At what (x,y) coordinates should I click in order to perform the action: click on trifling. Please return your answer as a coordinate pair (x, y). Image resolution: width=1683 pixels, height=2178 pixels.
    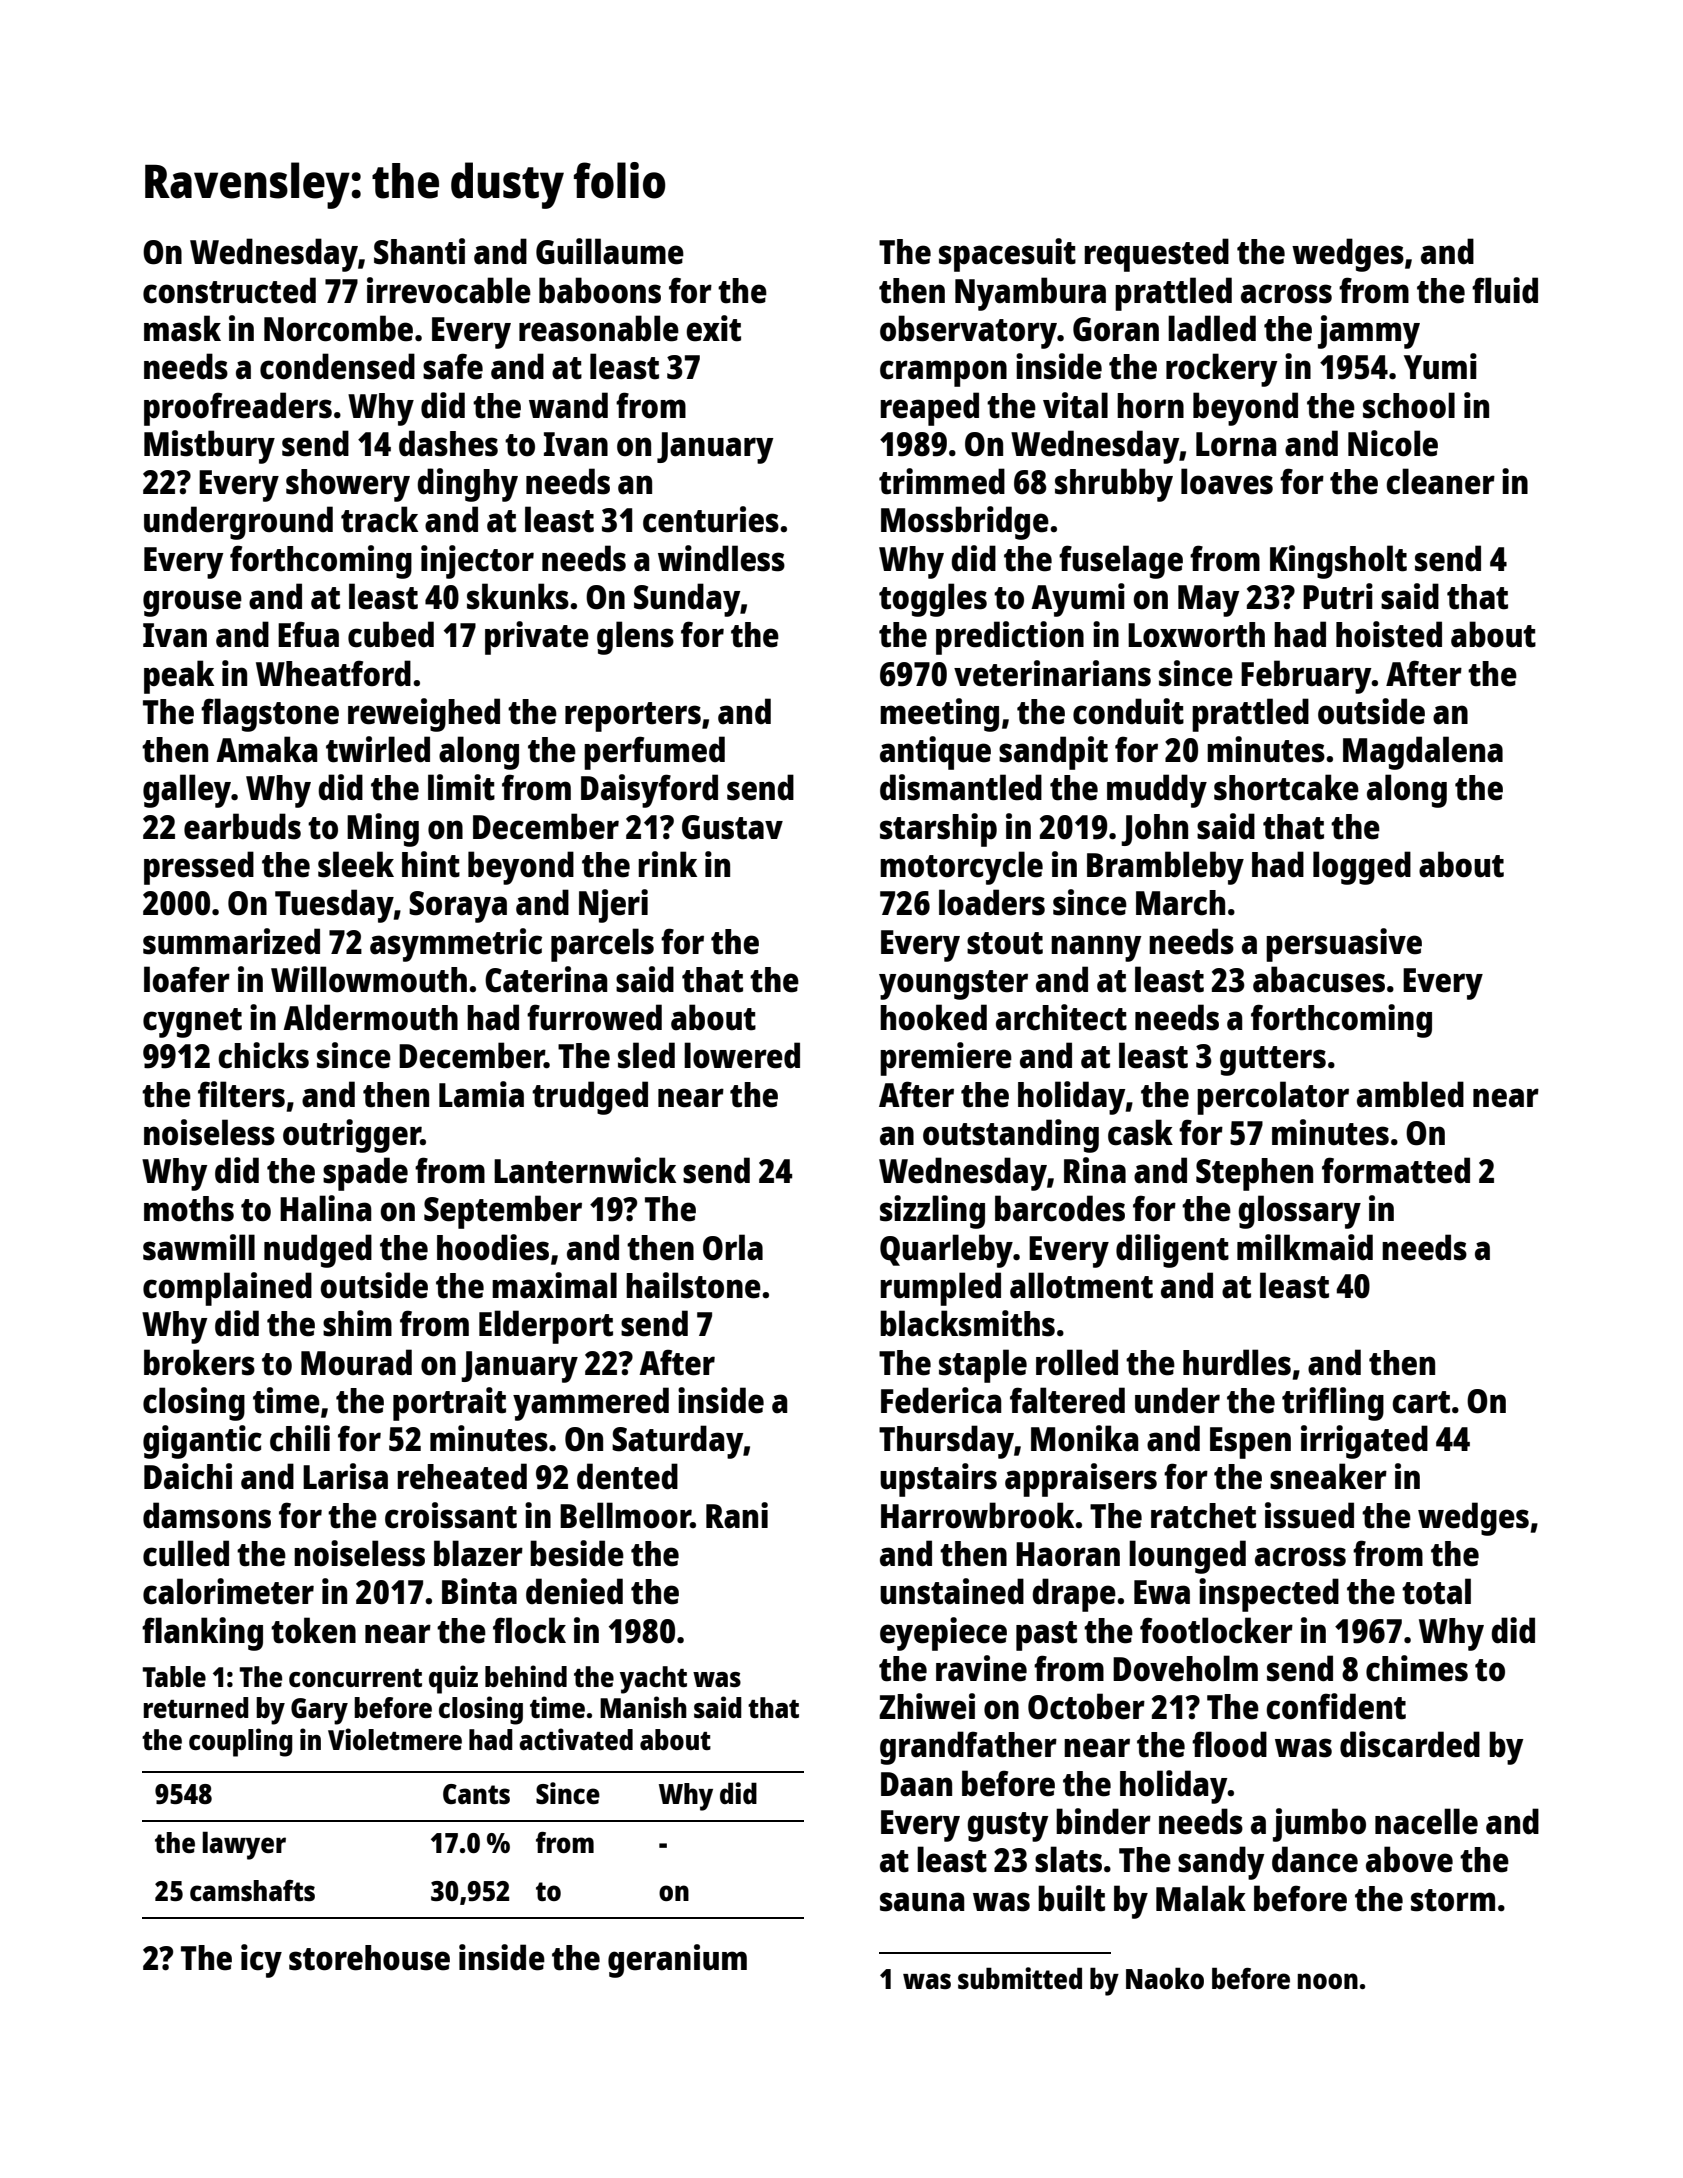
    Looking at the image, I should click on (1333, 1404).
